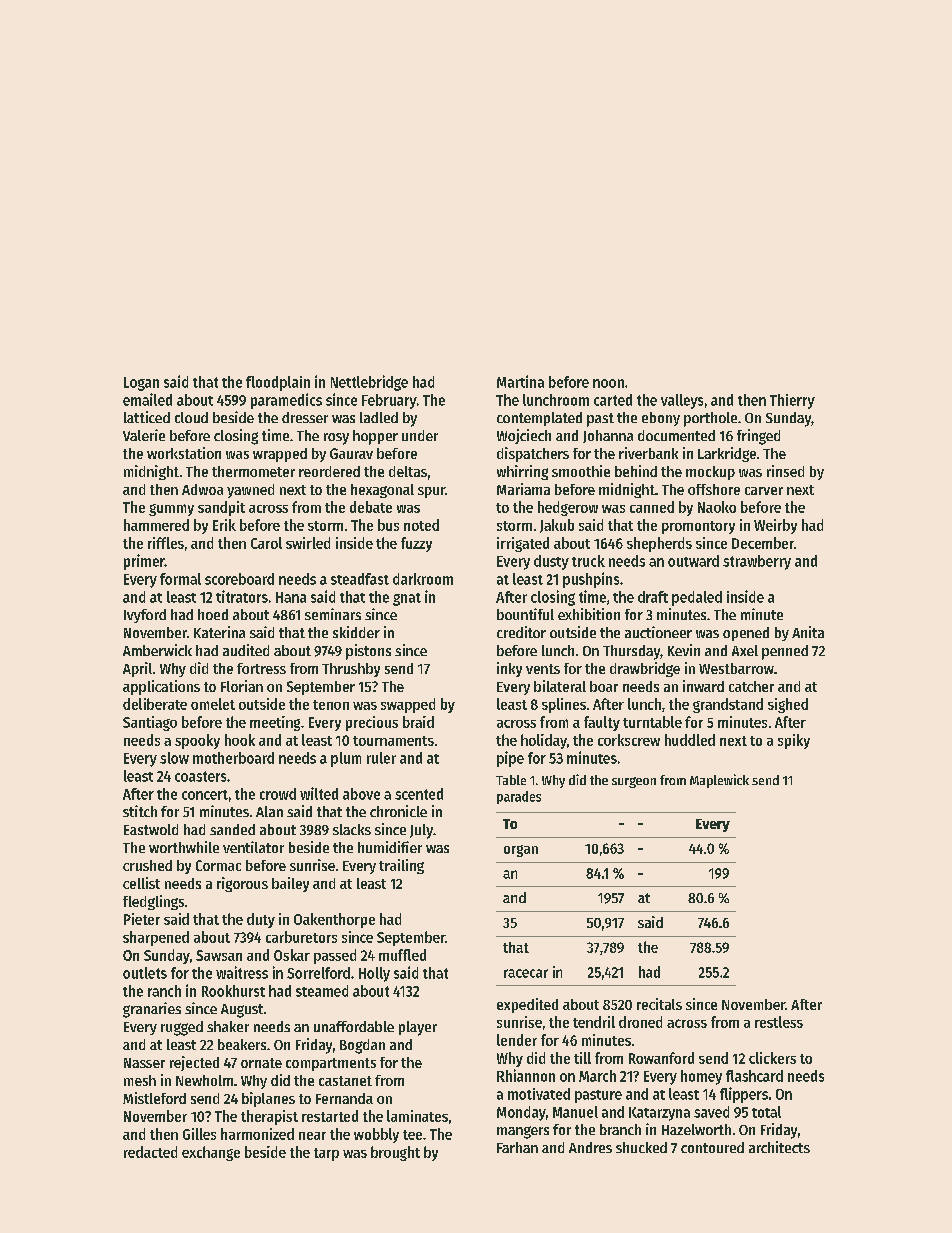 This screenshot has height=1233, width=952. What do you see at coordinates (147, 865) in the screenshot?
I see `crushed` at bounding box center [147, 865].
